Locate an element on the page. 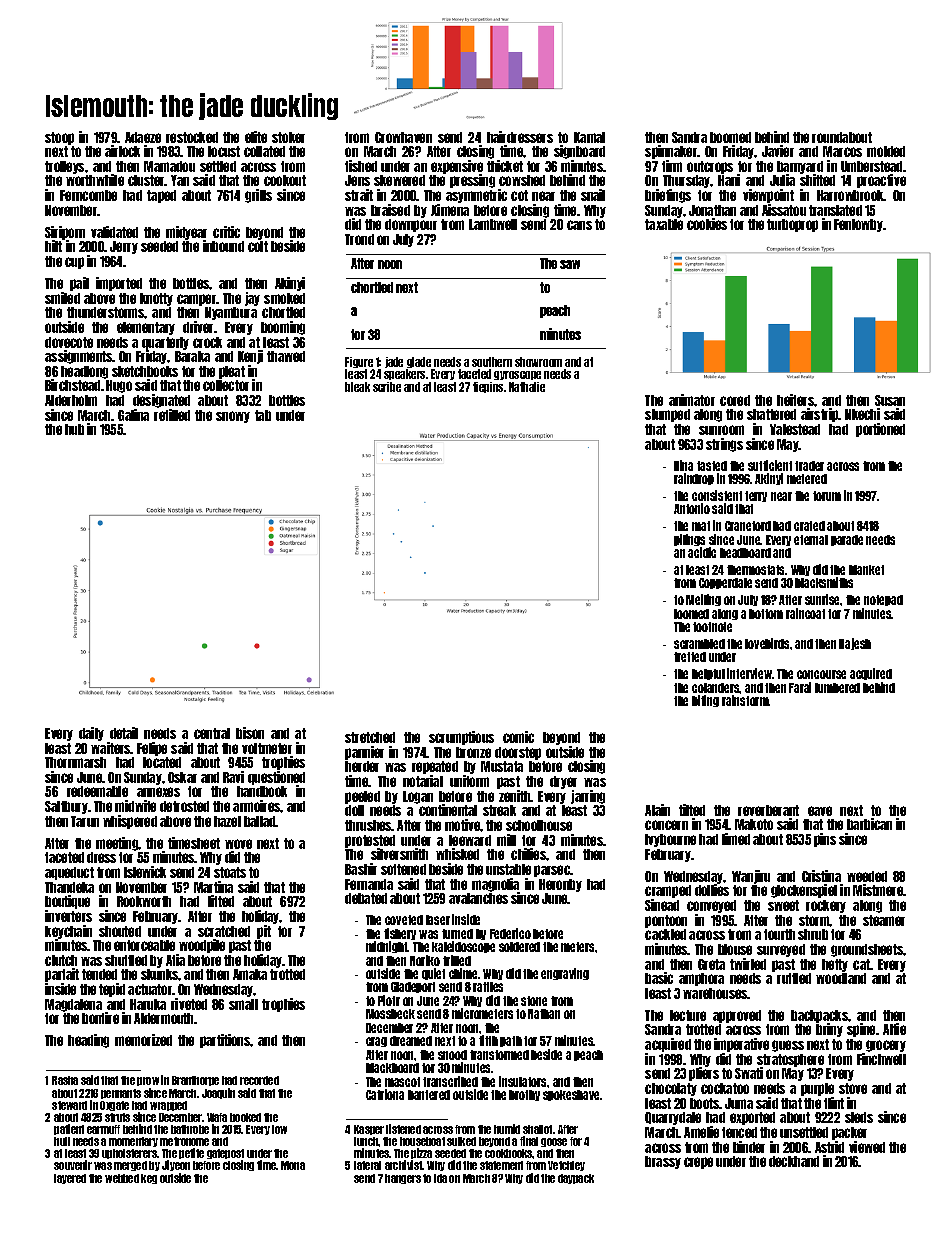 This document has height=1233, width=952. stoker is located at coordinates (288, 137).
